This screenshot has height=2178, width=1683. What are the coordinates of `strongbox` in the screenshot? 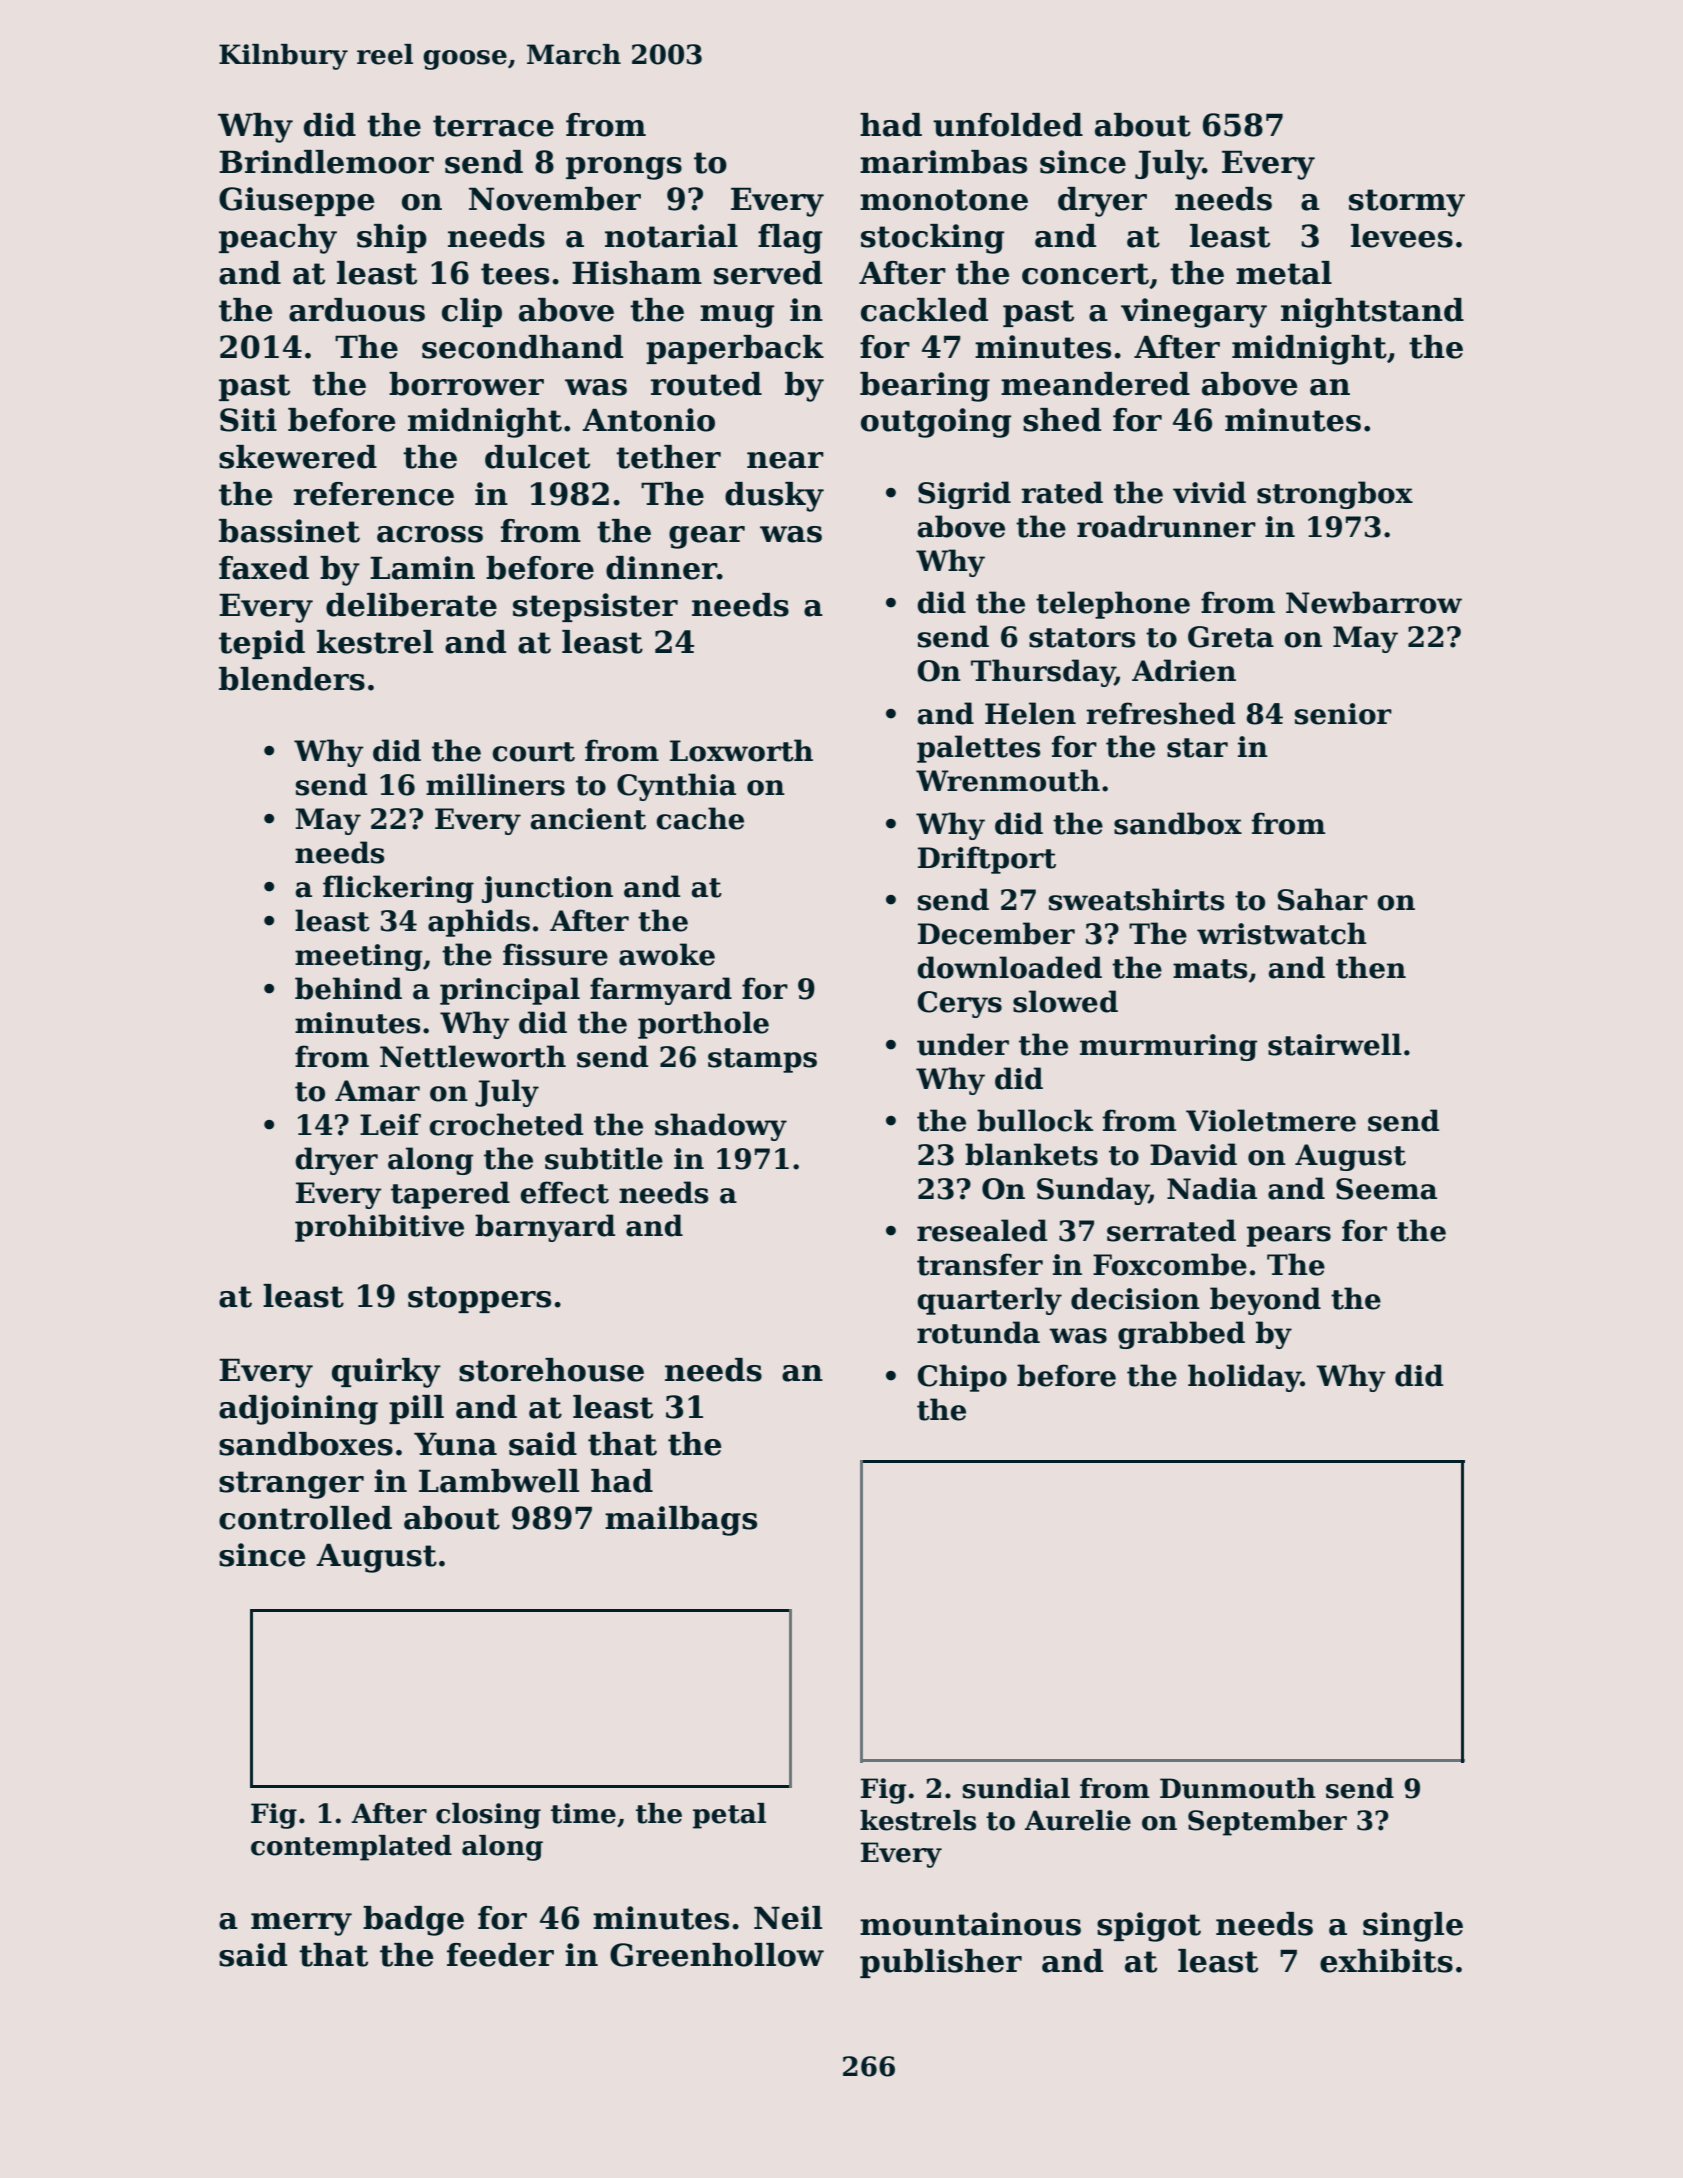 It's located at (1335, 495).
